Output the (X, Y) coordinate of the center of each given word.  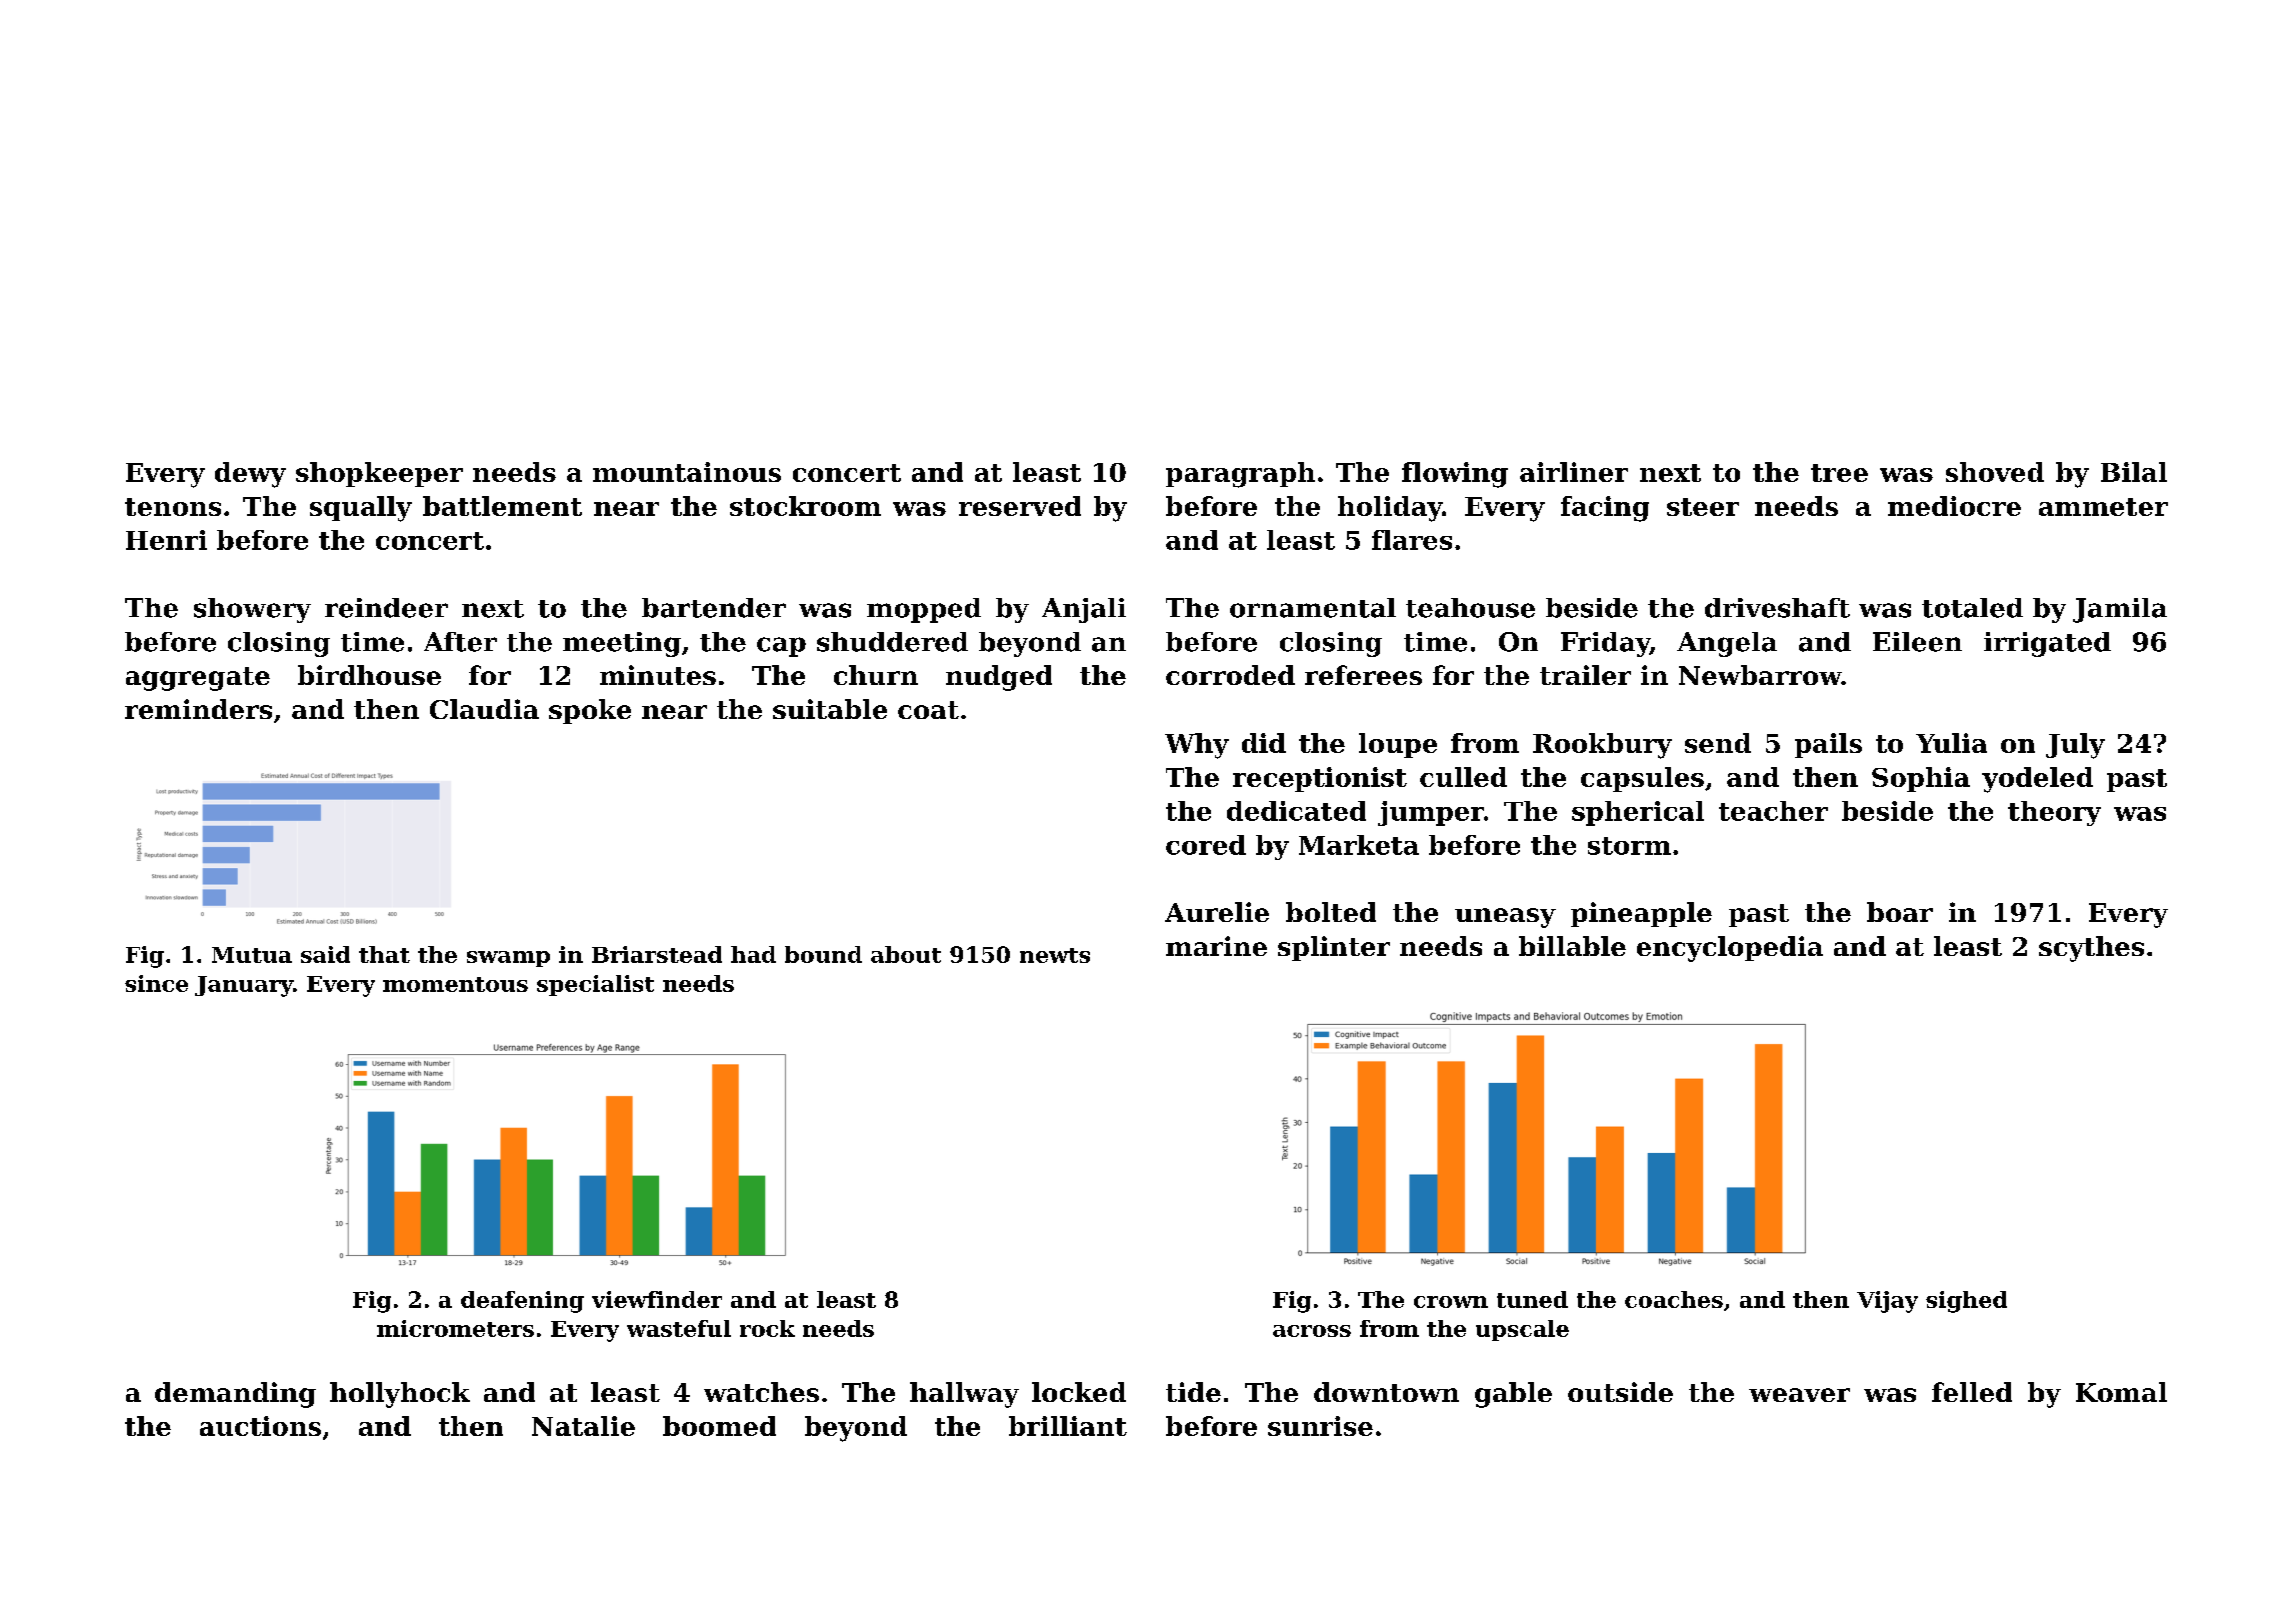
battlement (502, 506)
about (906, 954)
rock (767, 1328)
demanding (235, 1395)
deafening (522, 1302)
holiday (1390, 509)
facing (1605, 509)
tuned (1532, 1299)
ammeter (2103, 507)
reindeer (386, 608)
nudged (999, 678)
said (325, 954)
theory (2054, 813)
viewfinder (657, 1299)
